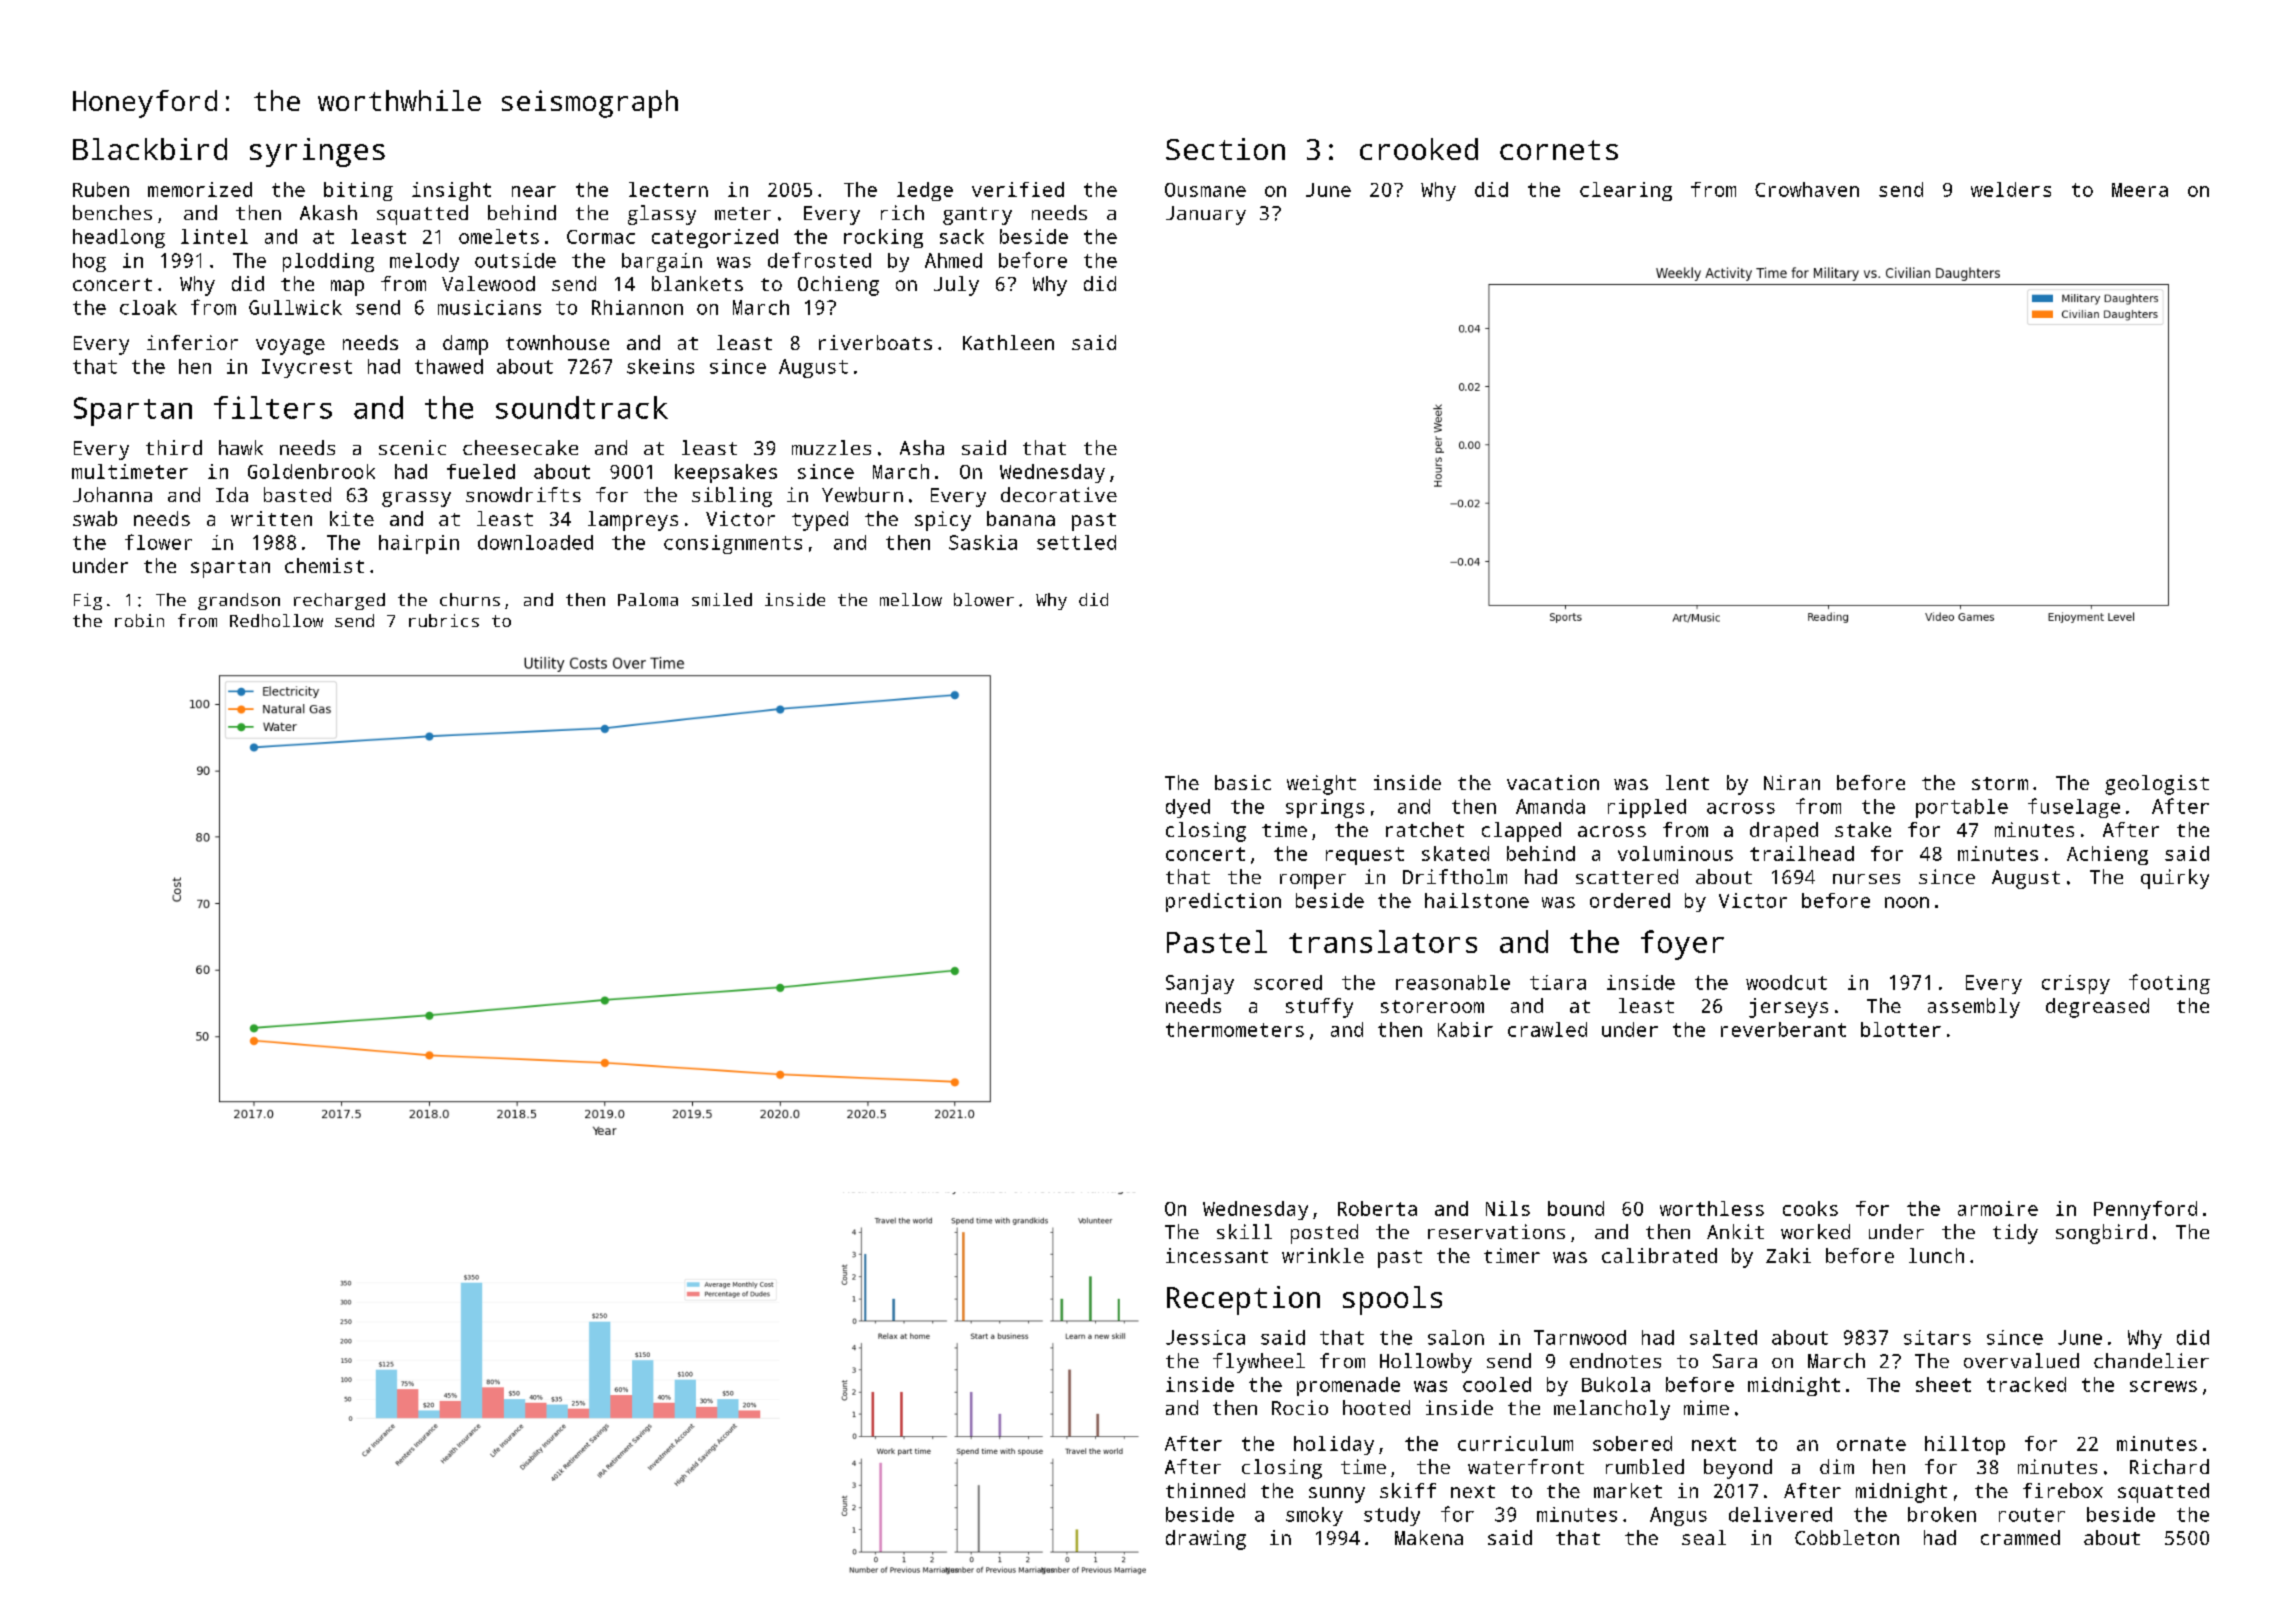 The width and height of the image is (2282, 1614). I want to click on storm, so click(2000, 783).
